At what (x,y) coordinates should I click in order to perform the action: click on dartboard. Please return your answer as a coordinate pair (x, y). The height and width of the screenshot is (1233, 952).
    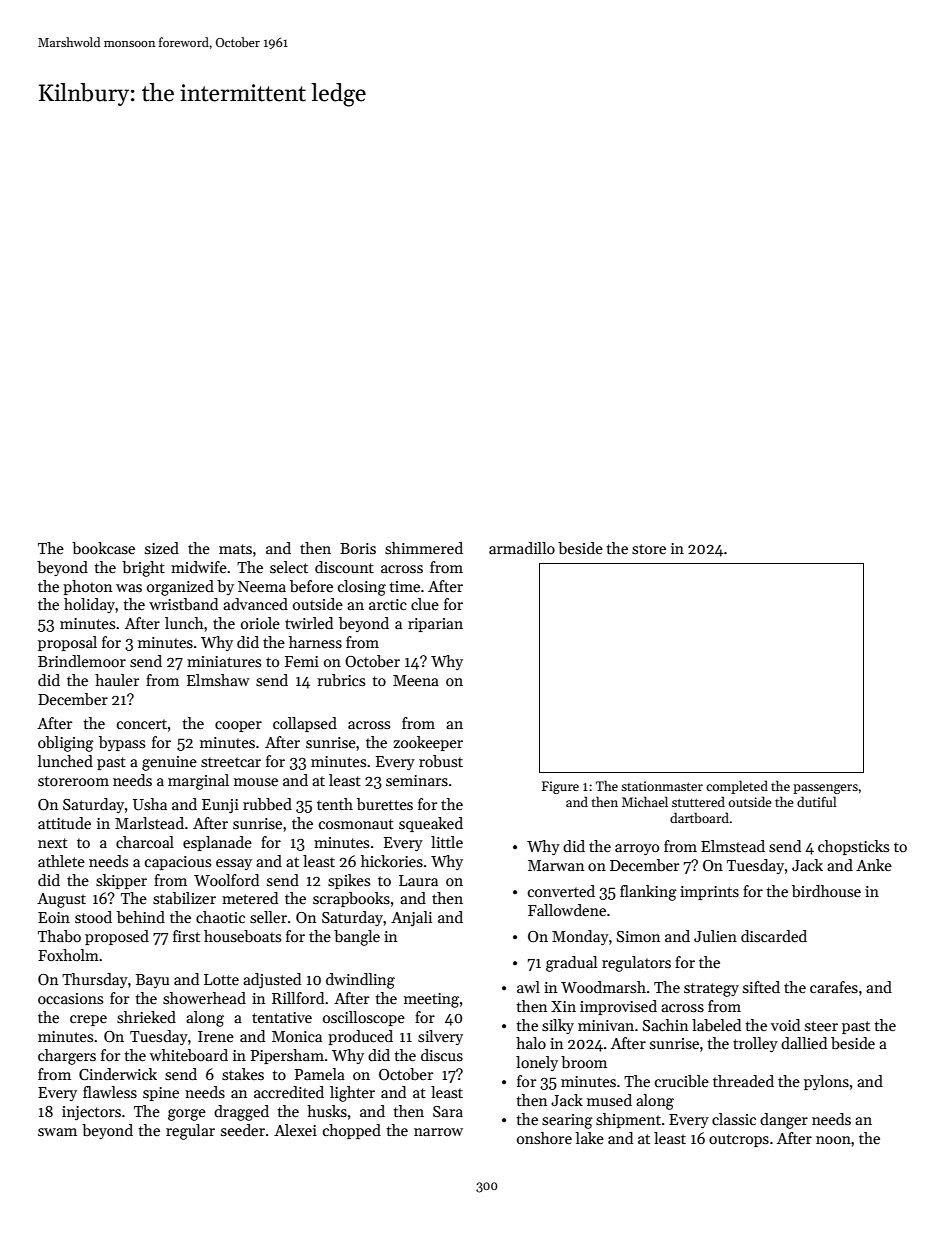
    Looking at the image, I should click on (699, 817).
